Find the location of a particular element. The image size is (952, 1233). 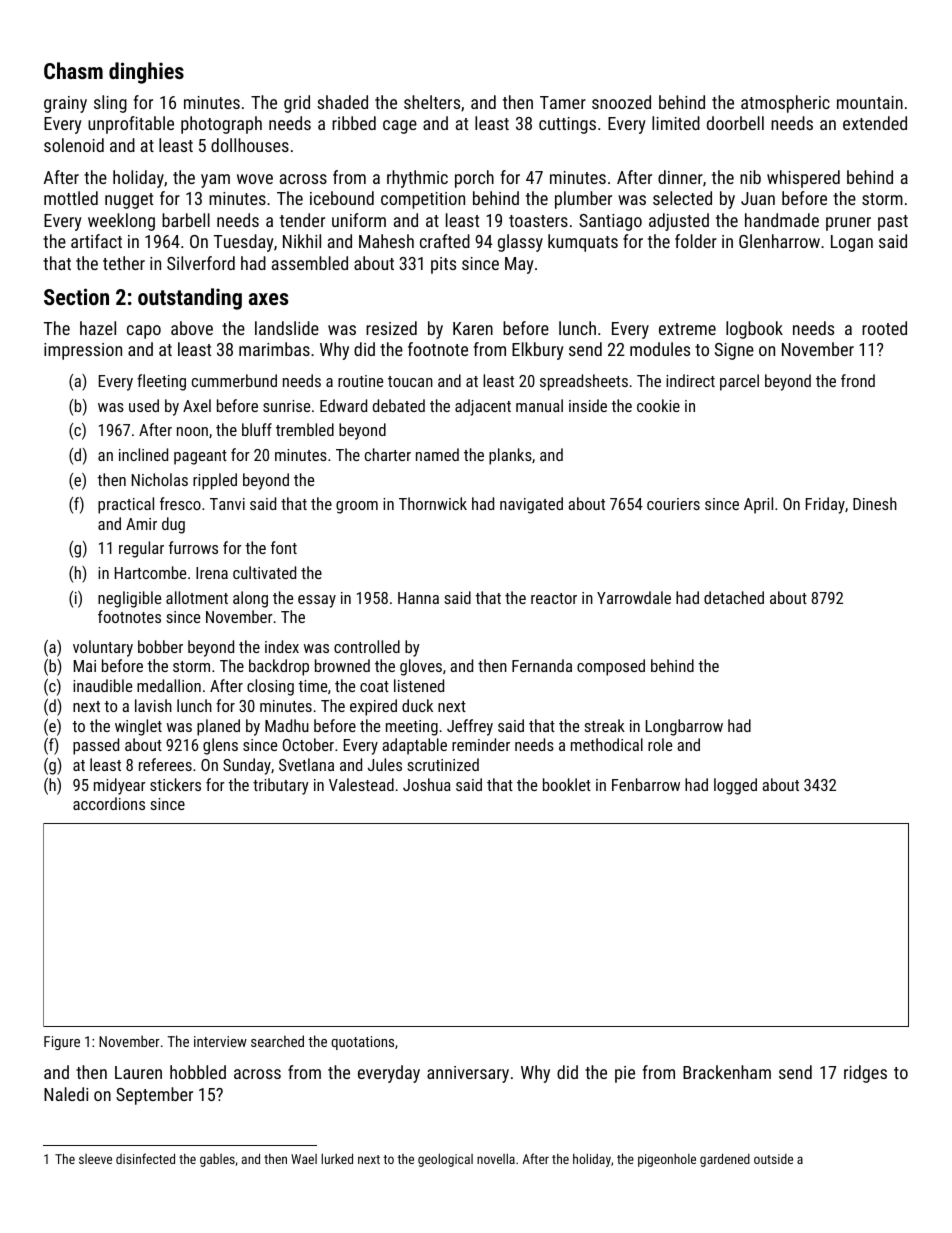

tether is located at coordinates (124, 263).
